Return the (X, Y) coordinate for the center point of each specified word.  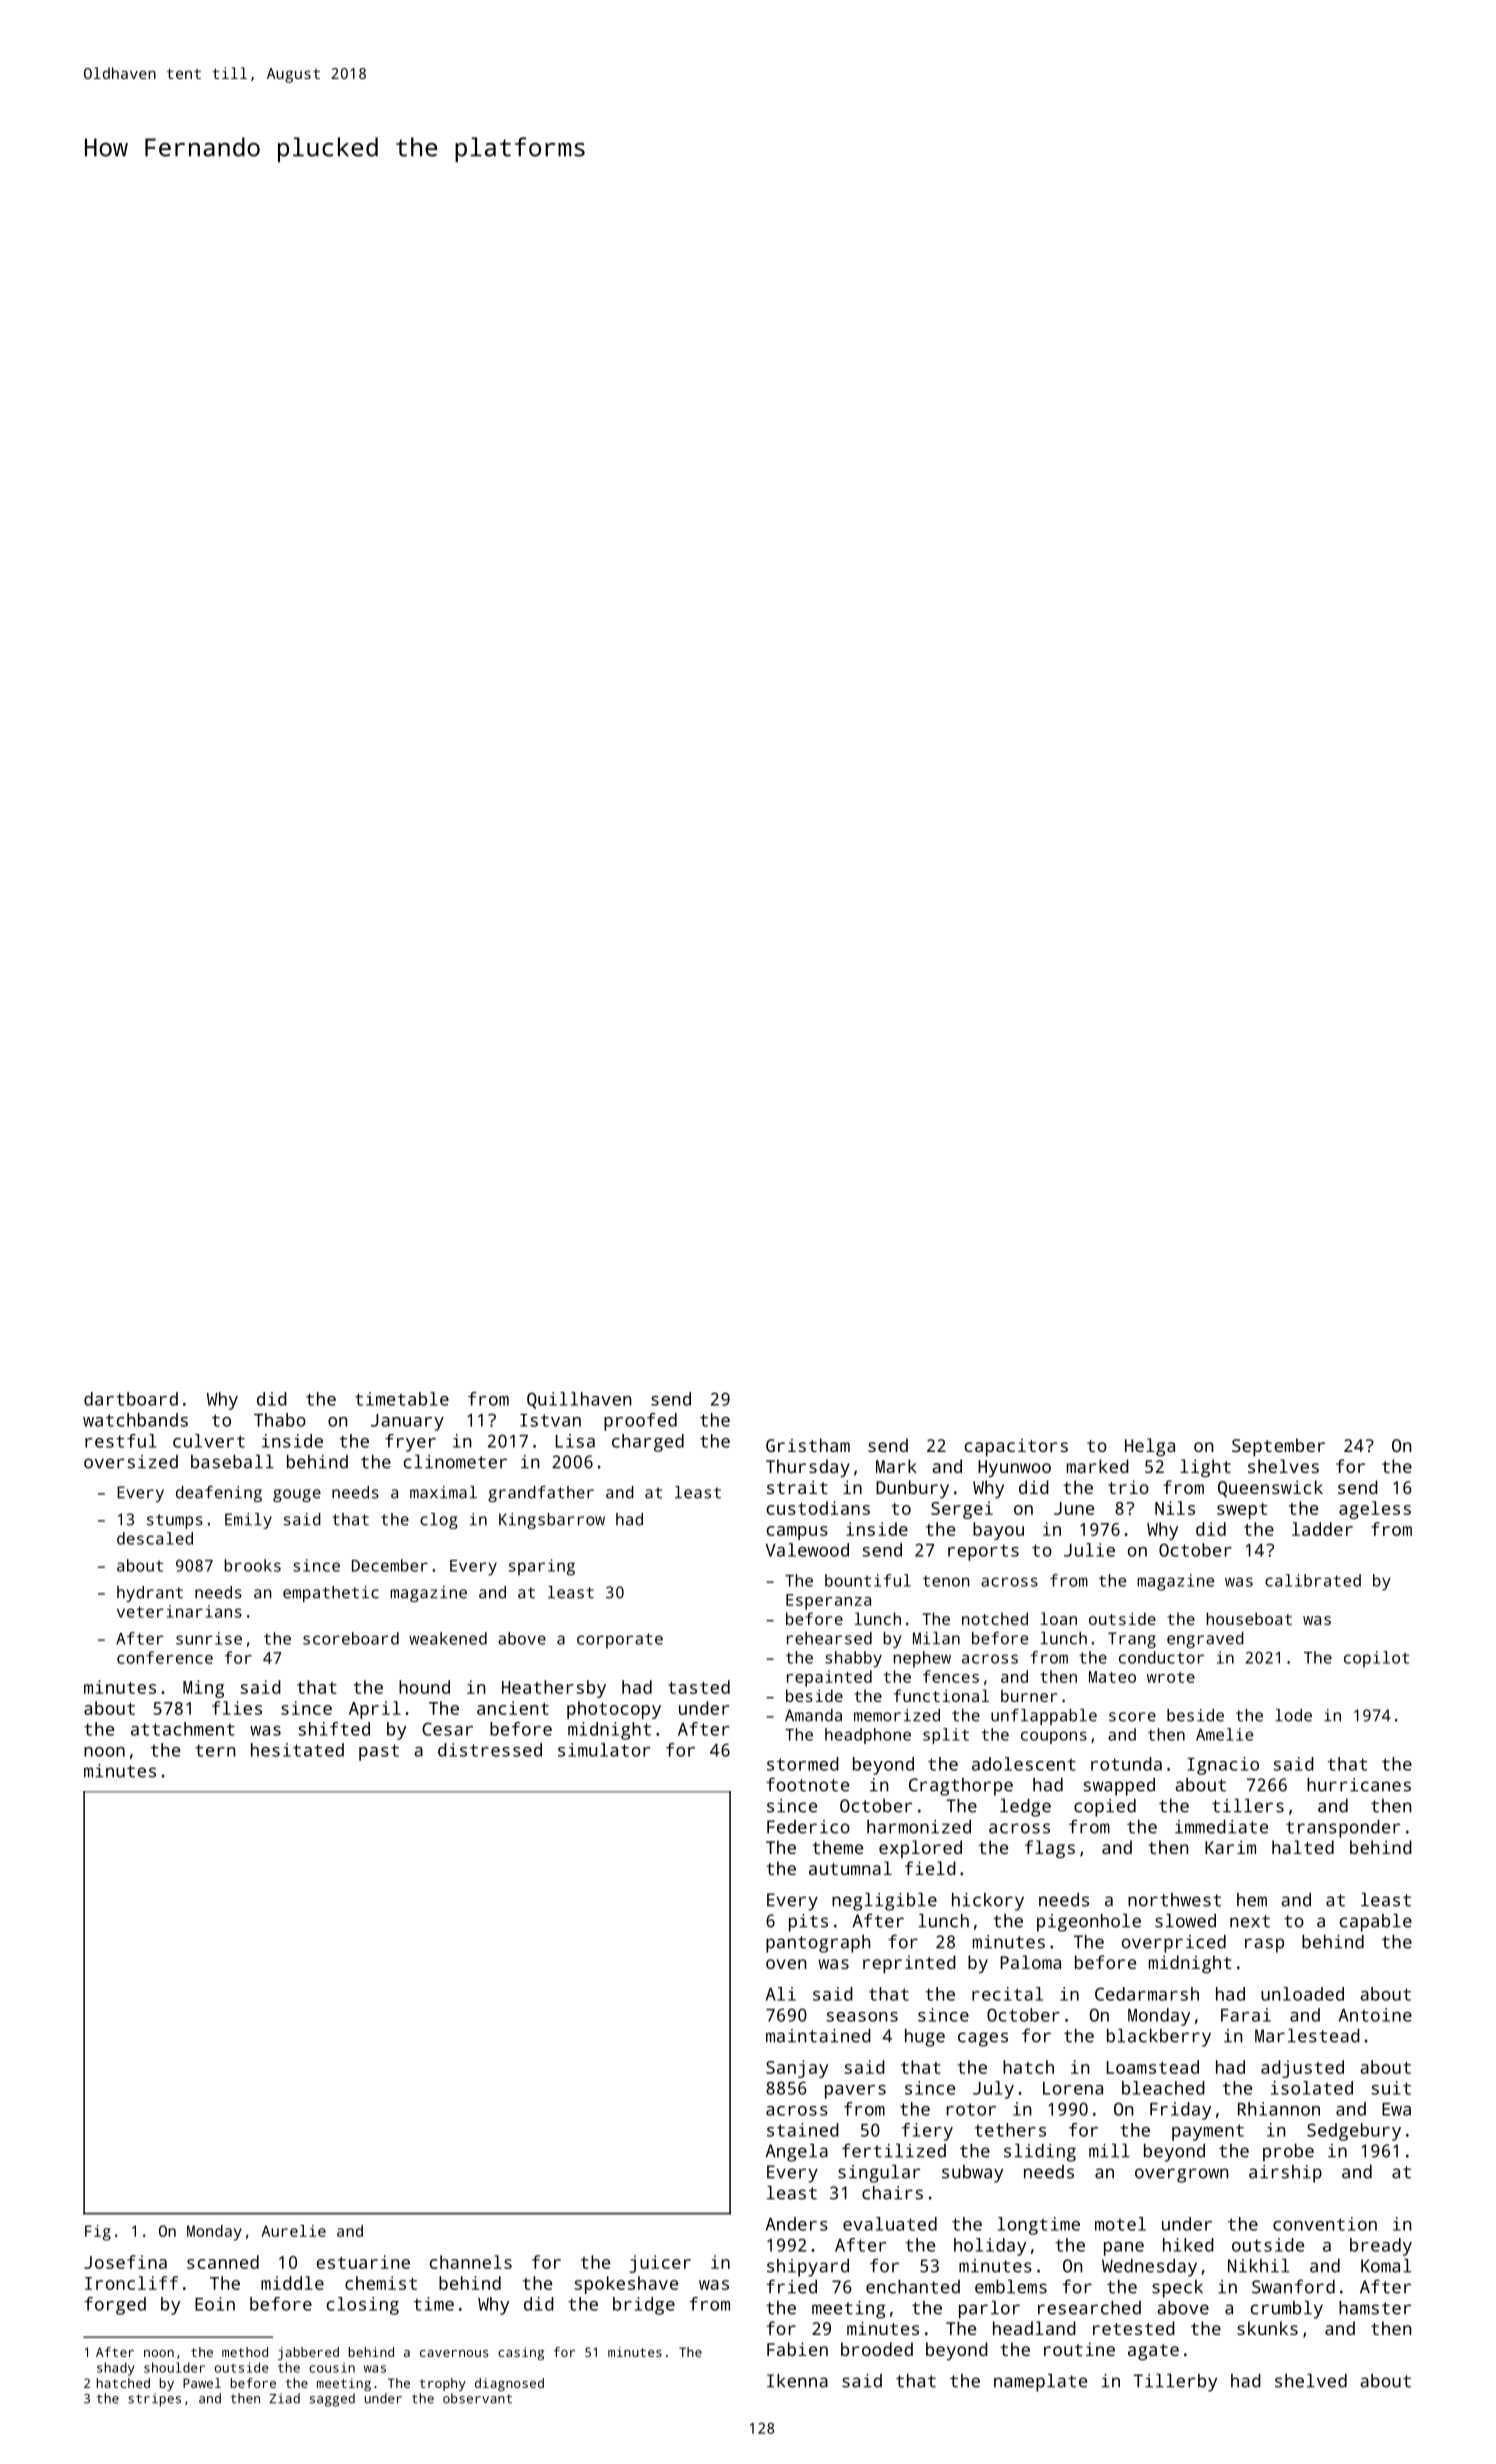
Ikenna (797, 2381)
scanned (223, 2262)
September (1278, 1447)
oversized (131, 1462)
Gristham (808, 1445)
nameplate (1040, 2383)
